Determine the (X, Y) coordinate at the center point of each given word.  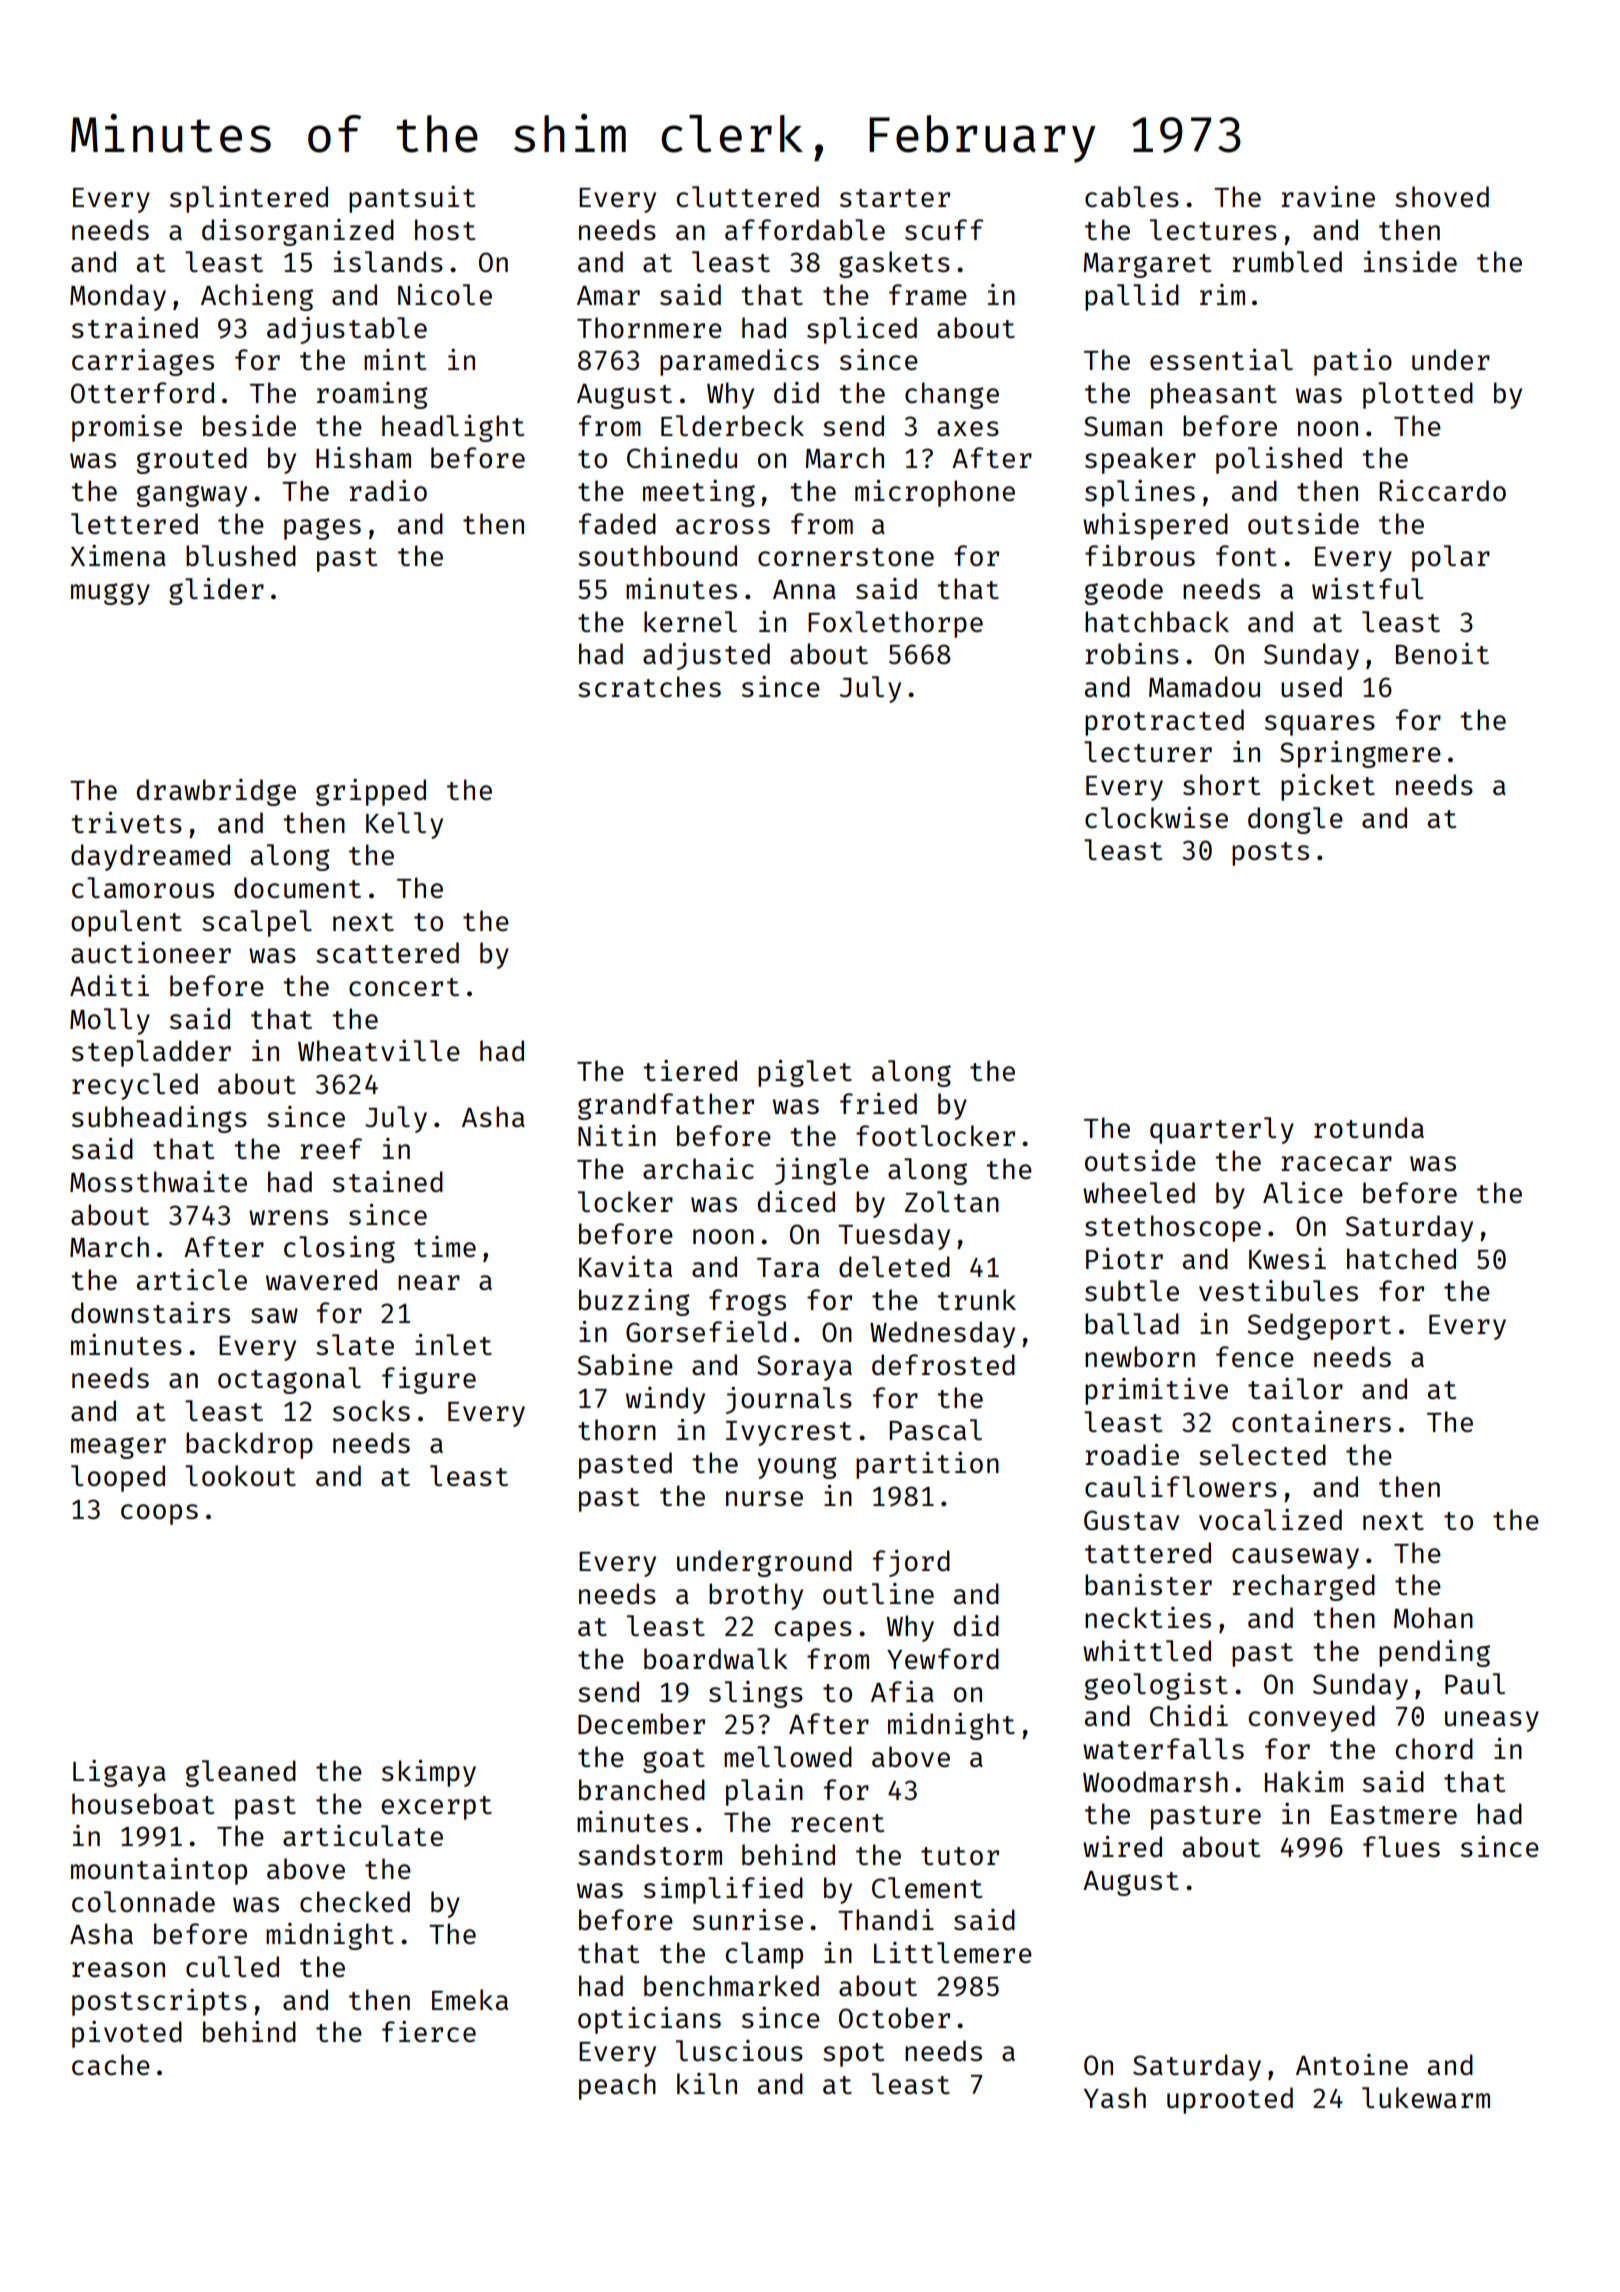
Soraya (804, 1368)
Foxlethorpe (895, 624)
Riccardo (1442, 490)
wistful (1367, 588)
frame (928, 294)
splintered (249, 199)
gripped (371, 792)
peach (617, 2086)
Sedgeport (1319, 1326)
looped (118, 1478)
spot (853, 2055)
